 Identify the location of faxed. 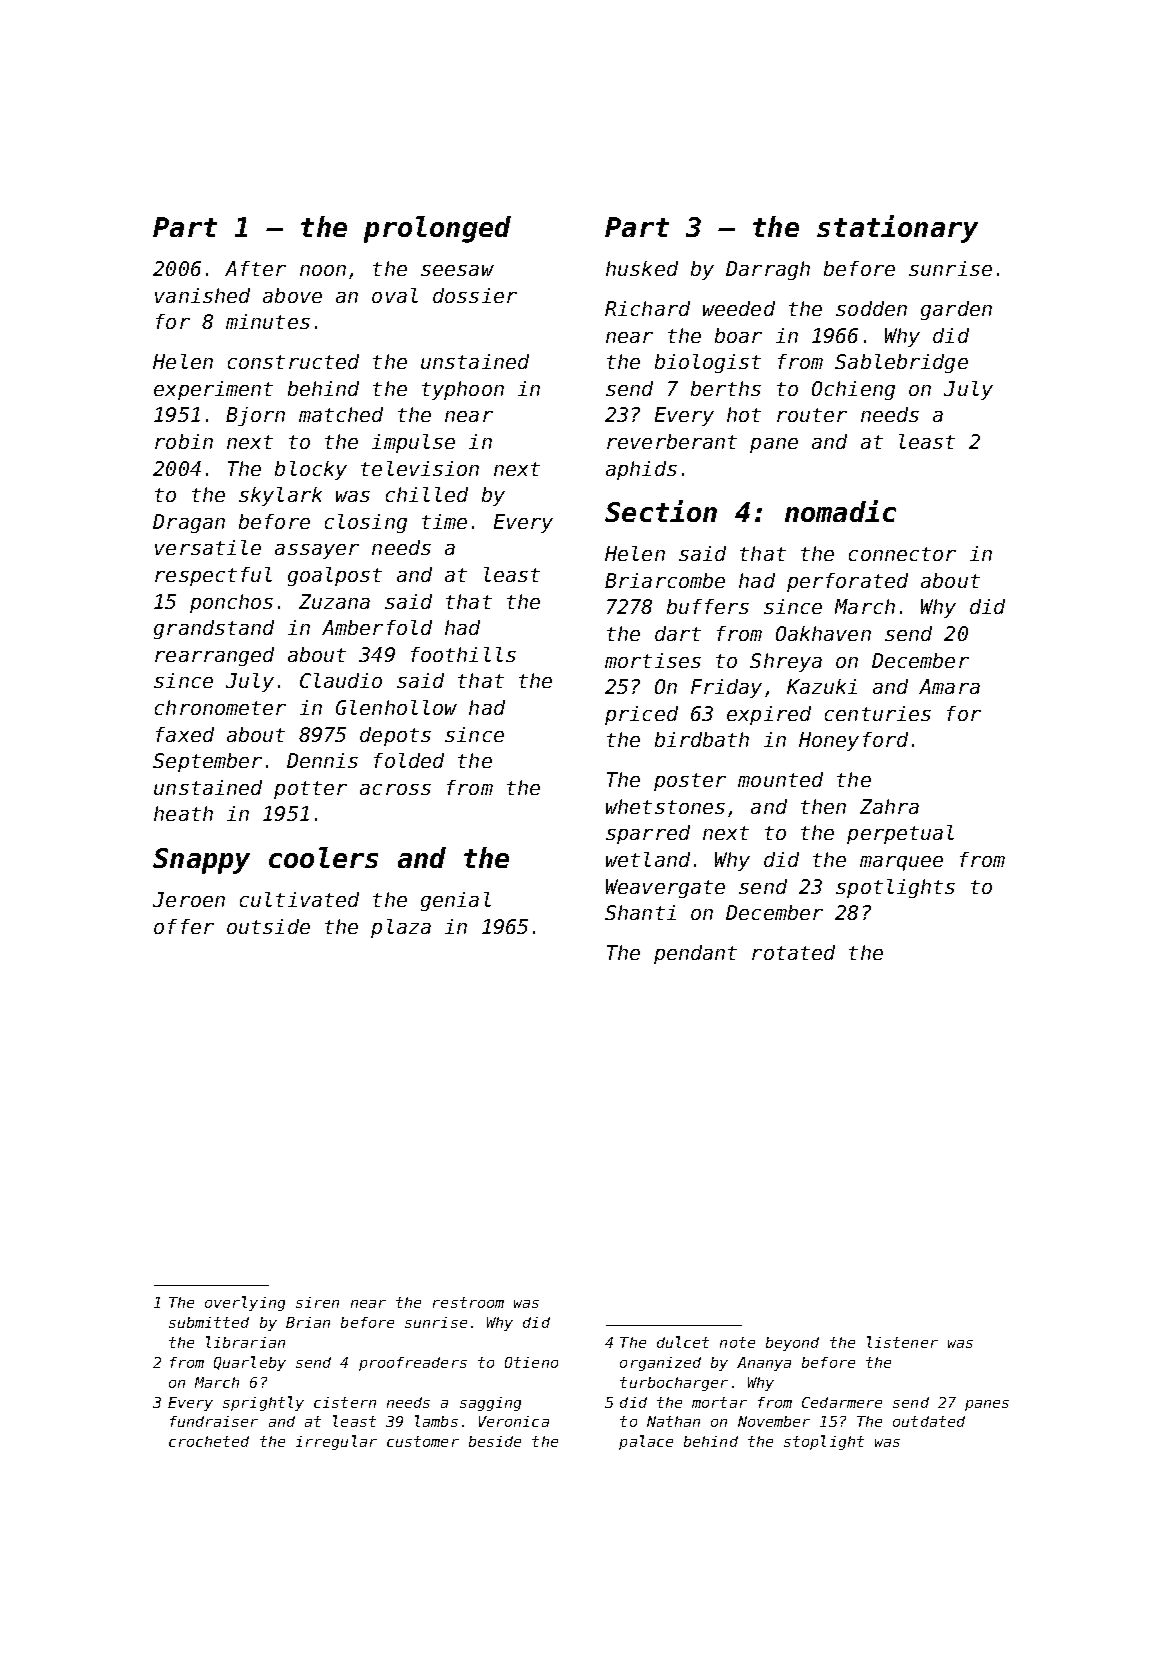
(185, 734).
